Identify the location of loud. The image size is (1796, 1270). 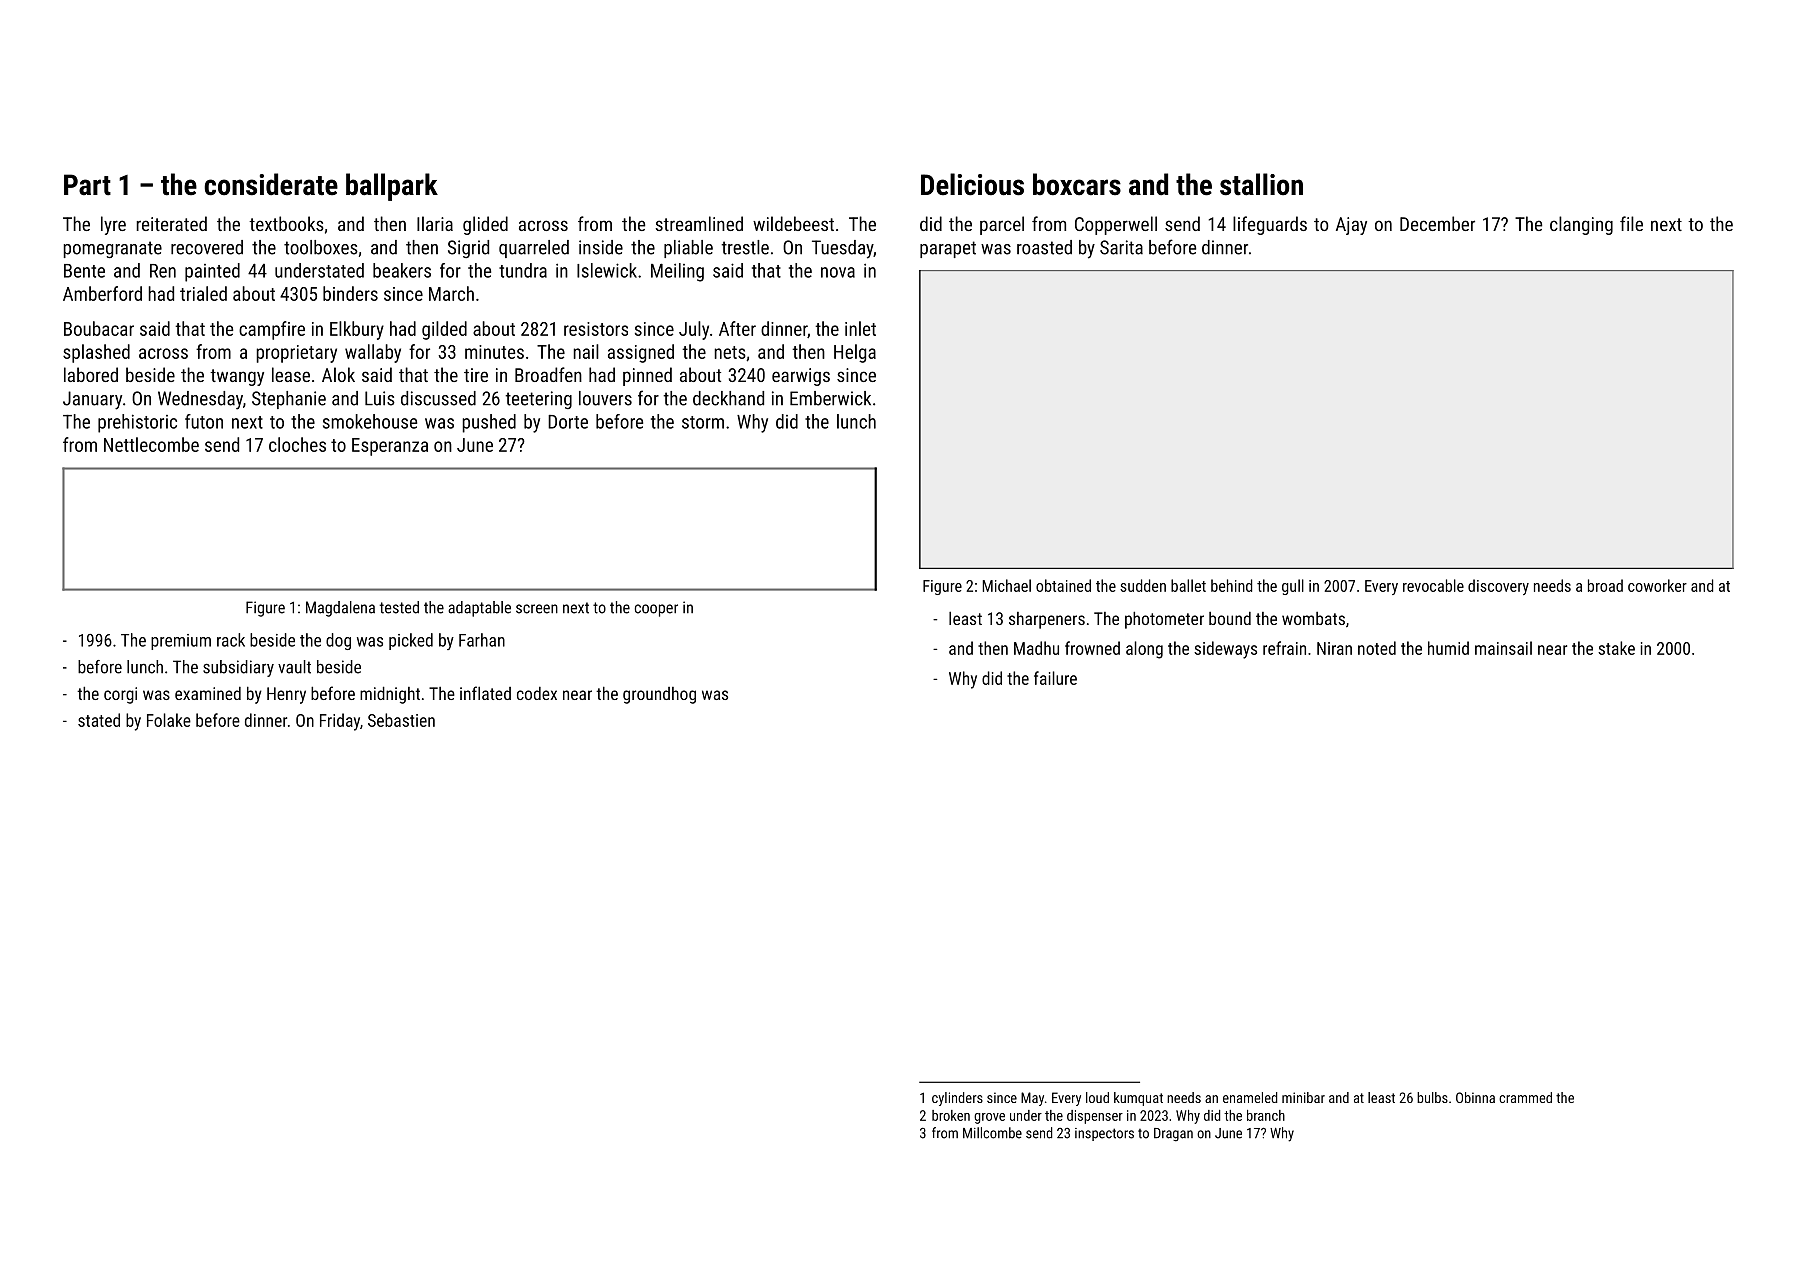
(1097, 1097).
